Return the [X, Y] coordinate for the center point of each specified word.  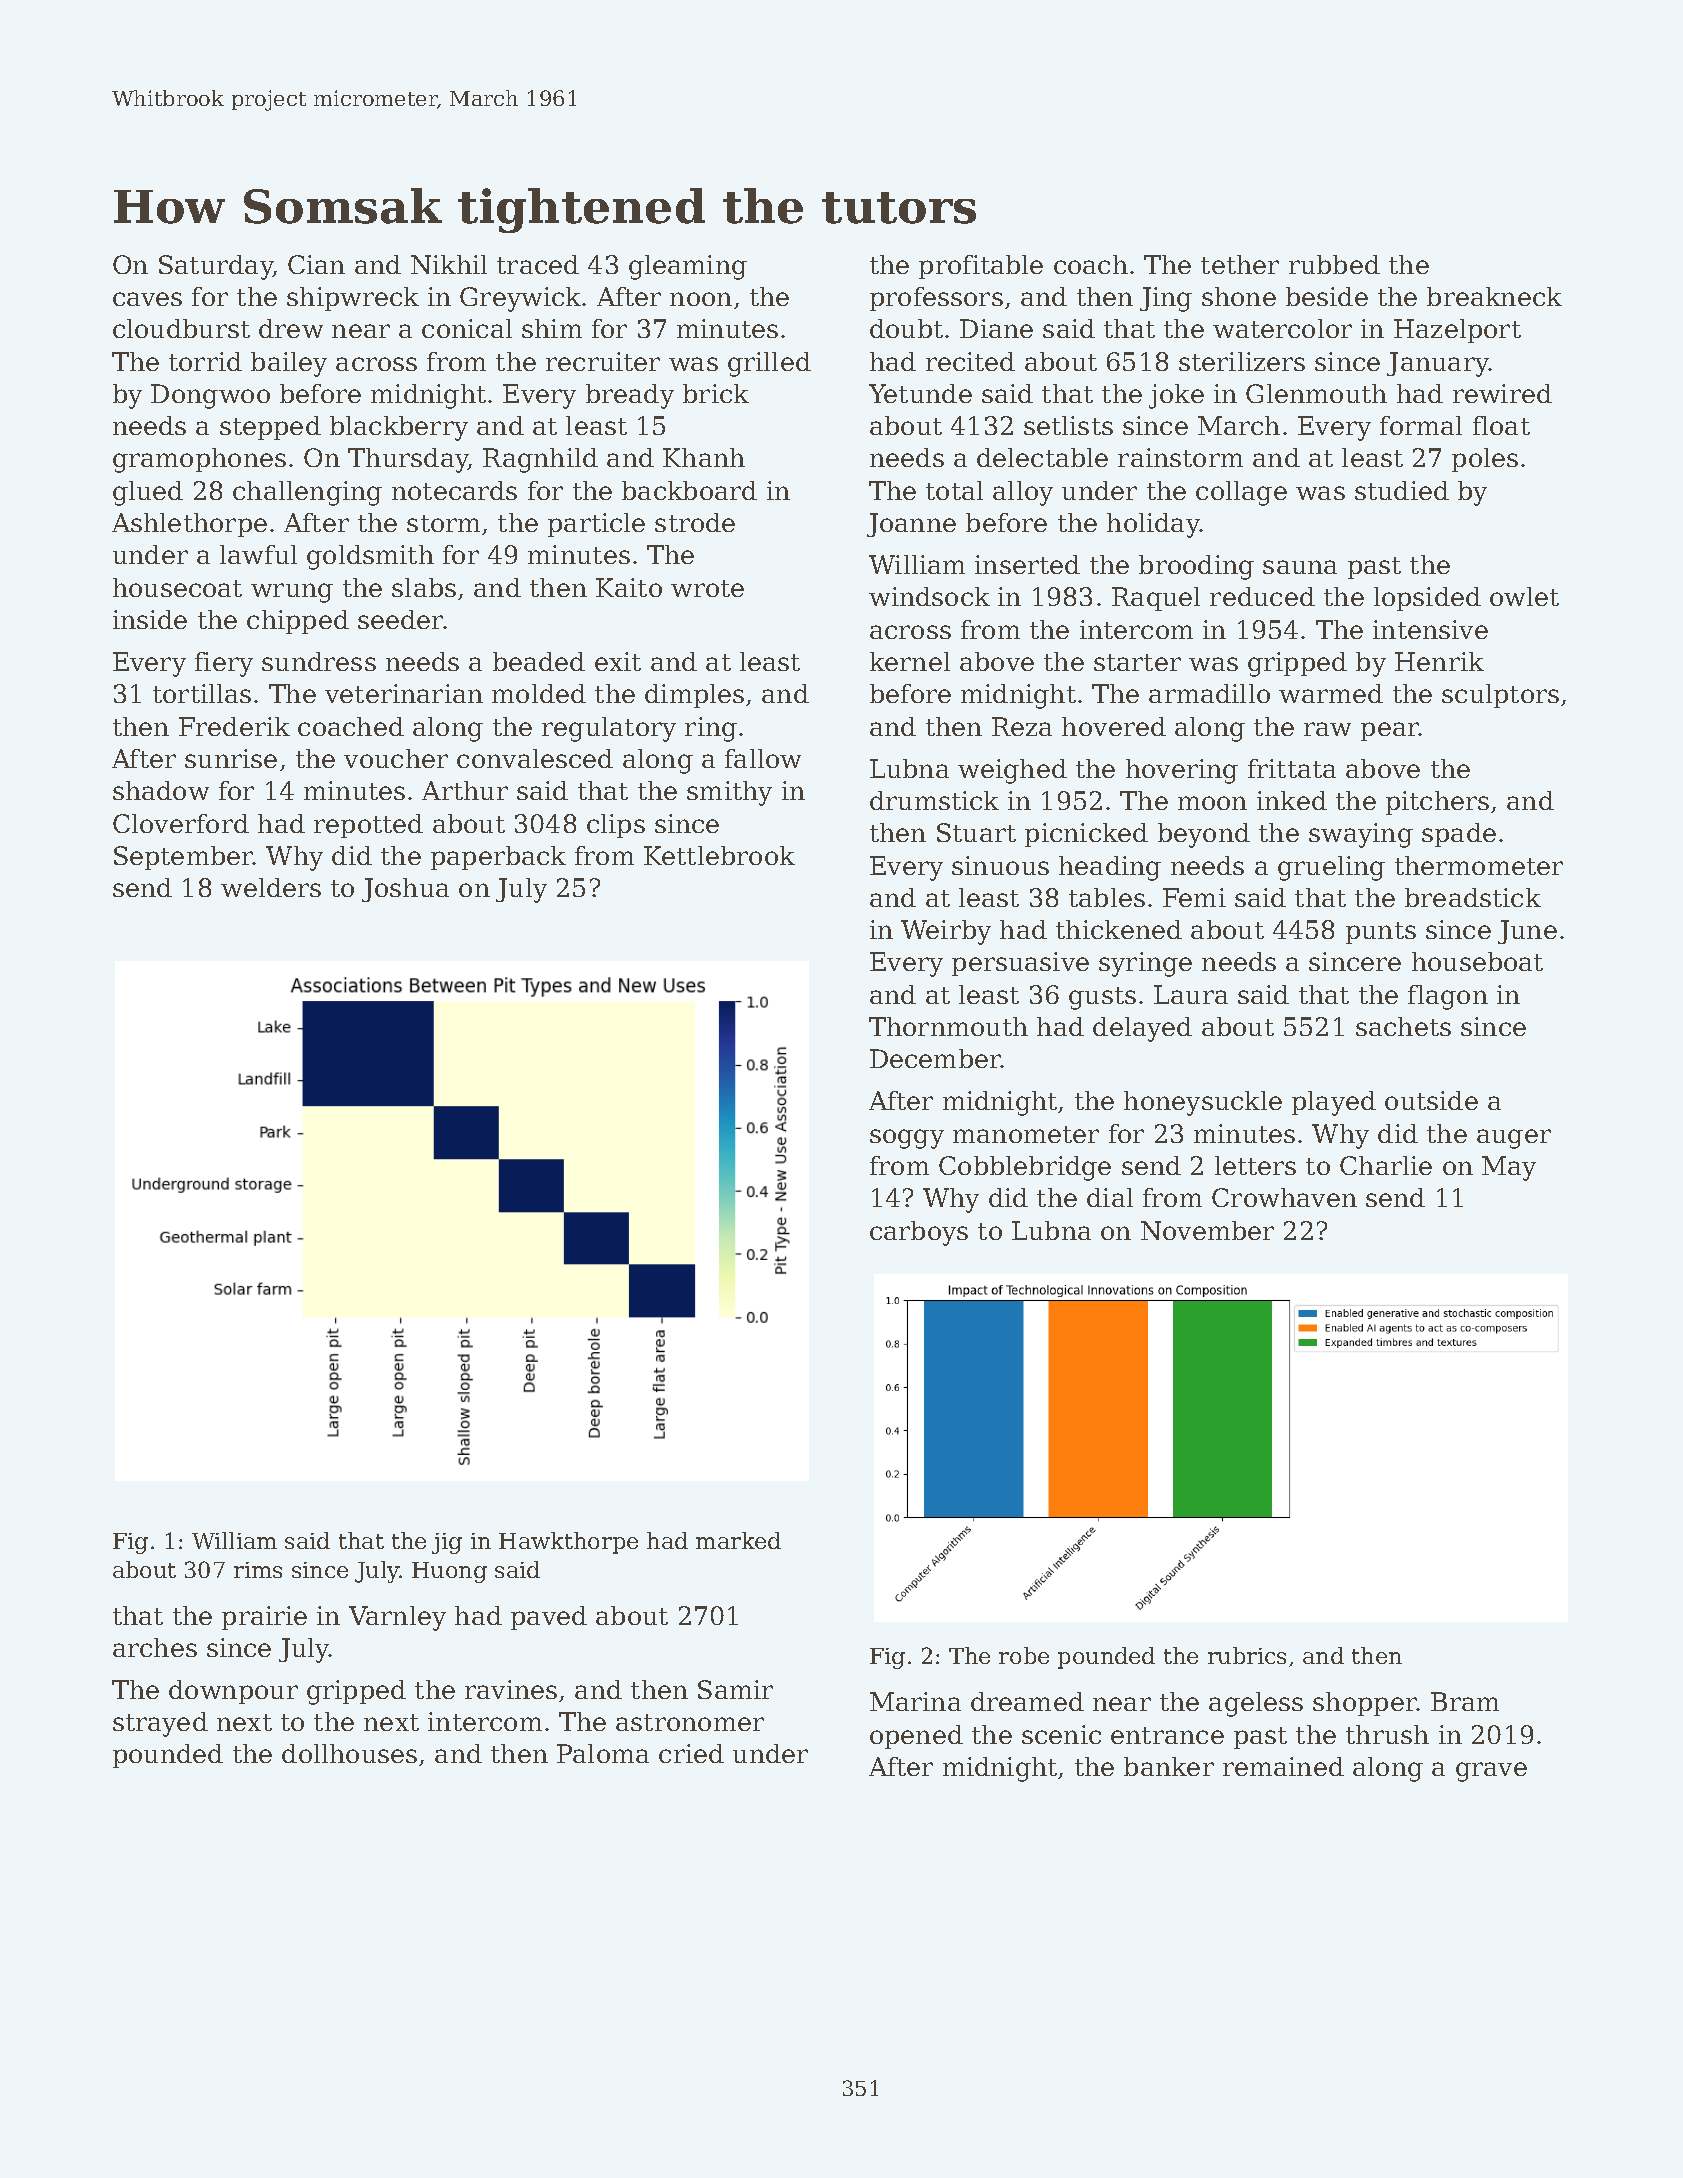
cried [691, 1753]
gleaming [688, 267]
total [954, 490]
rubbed [1334, 264]
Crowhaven [1284, 1197]
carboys [919, 1233]
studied [1402, 490]
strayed [160, 1724]
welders [271, 887]
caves [147, 299]
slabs [424, 587]
